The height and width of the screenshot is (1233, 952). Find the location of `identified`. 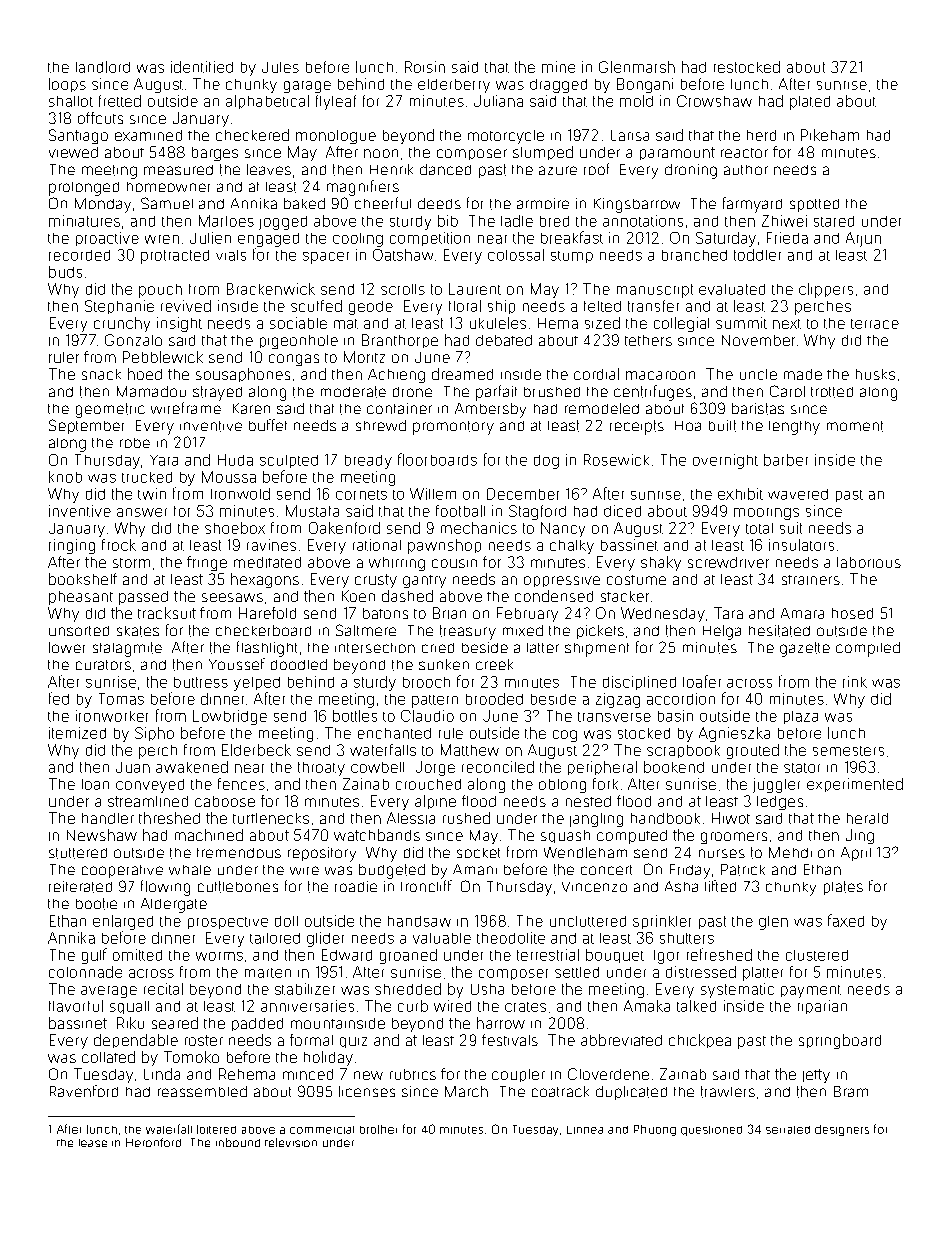

identified is located at coordinates (202, 67).
